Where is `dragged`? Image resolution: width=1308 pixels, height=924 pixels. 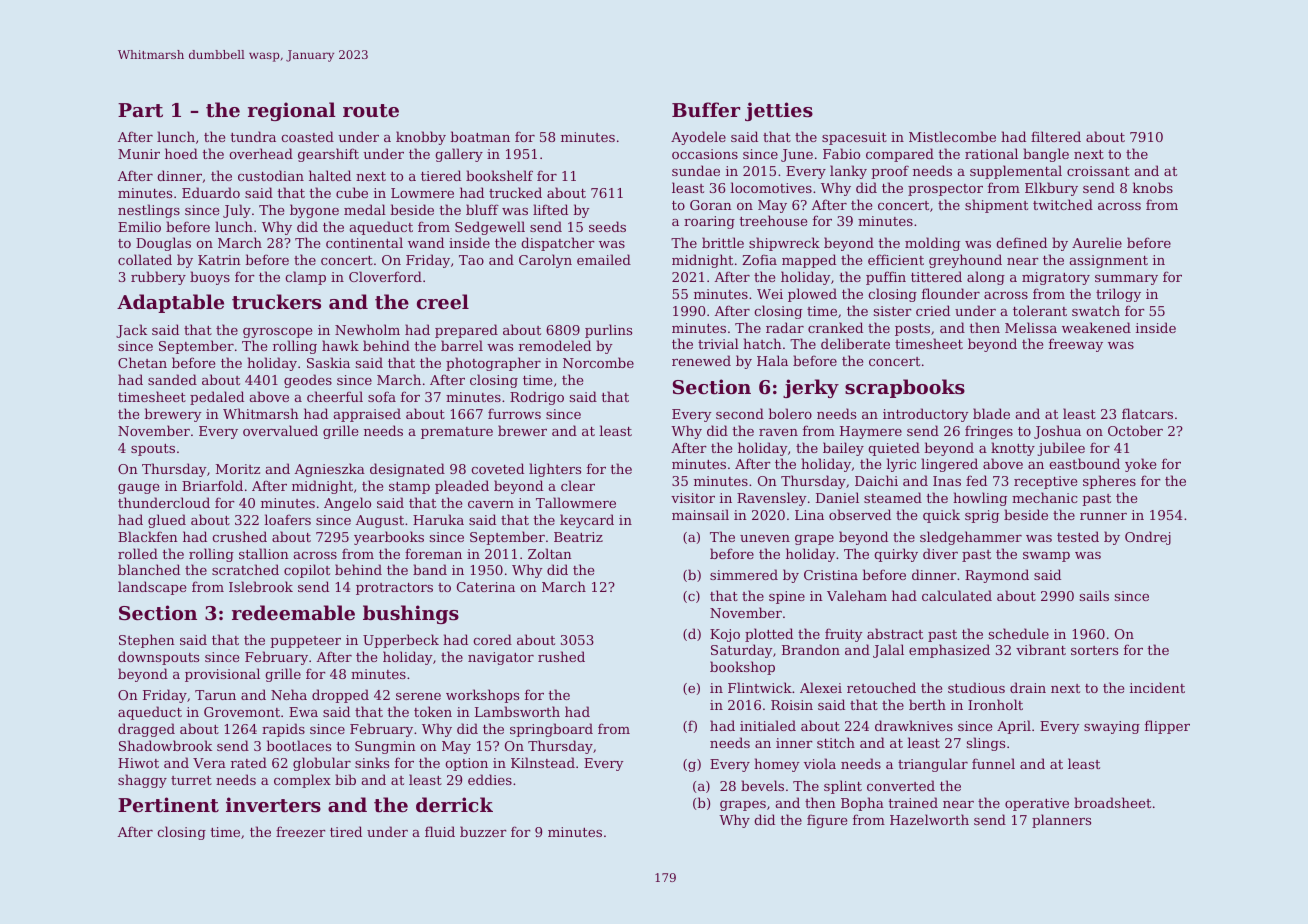 dragged is located at coordinates (146, 730).
